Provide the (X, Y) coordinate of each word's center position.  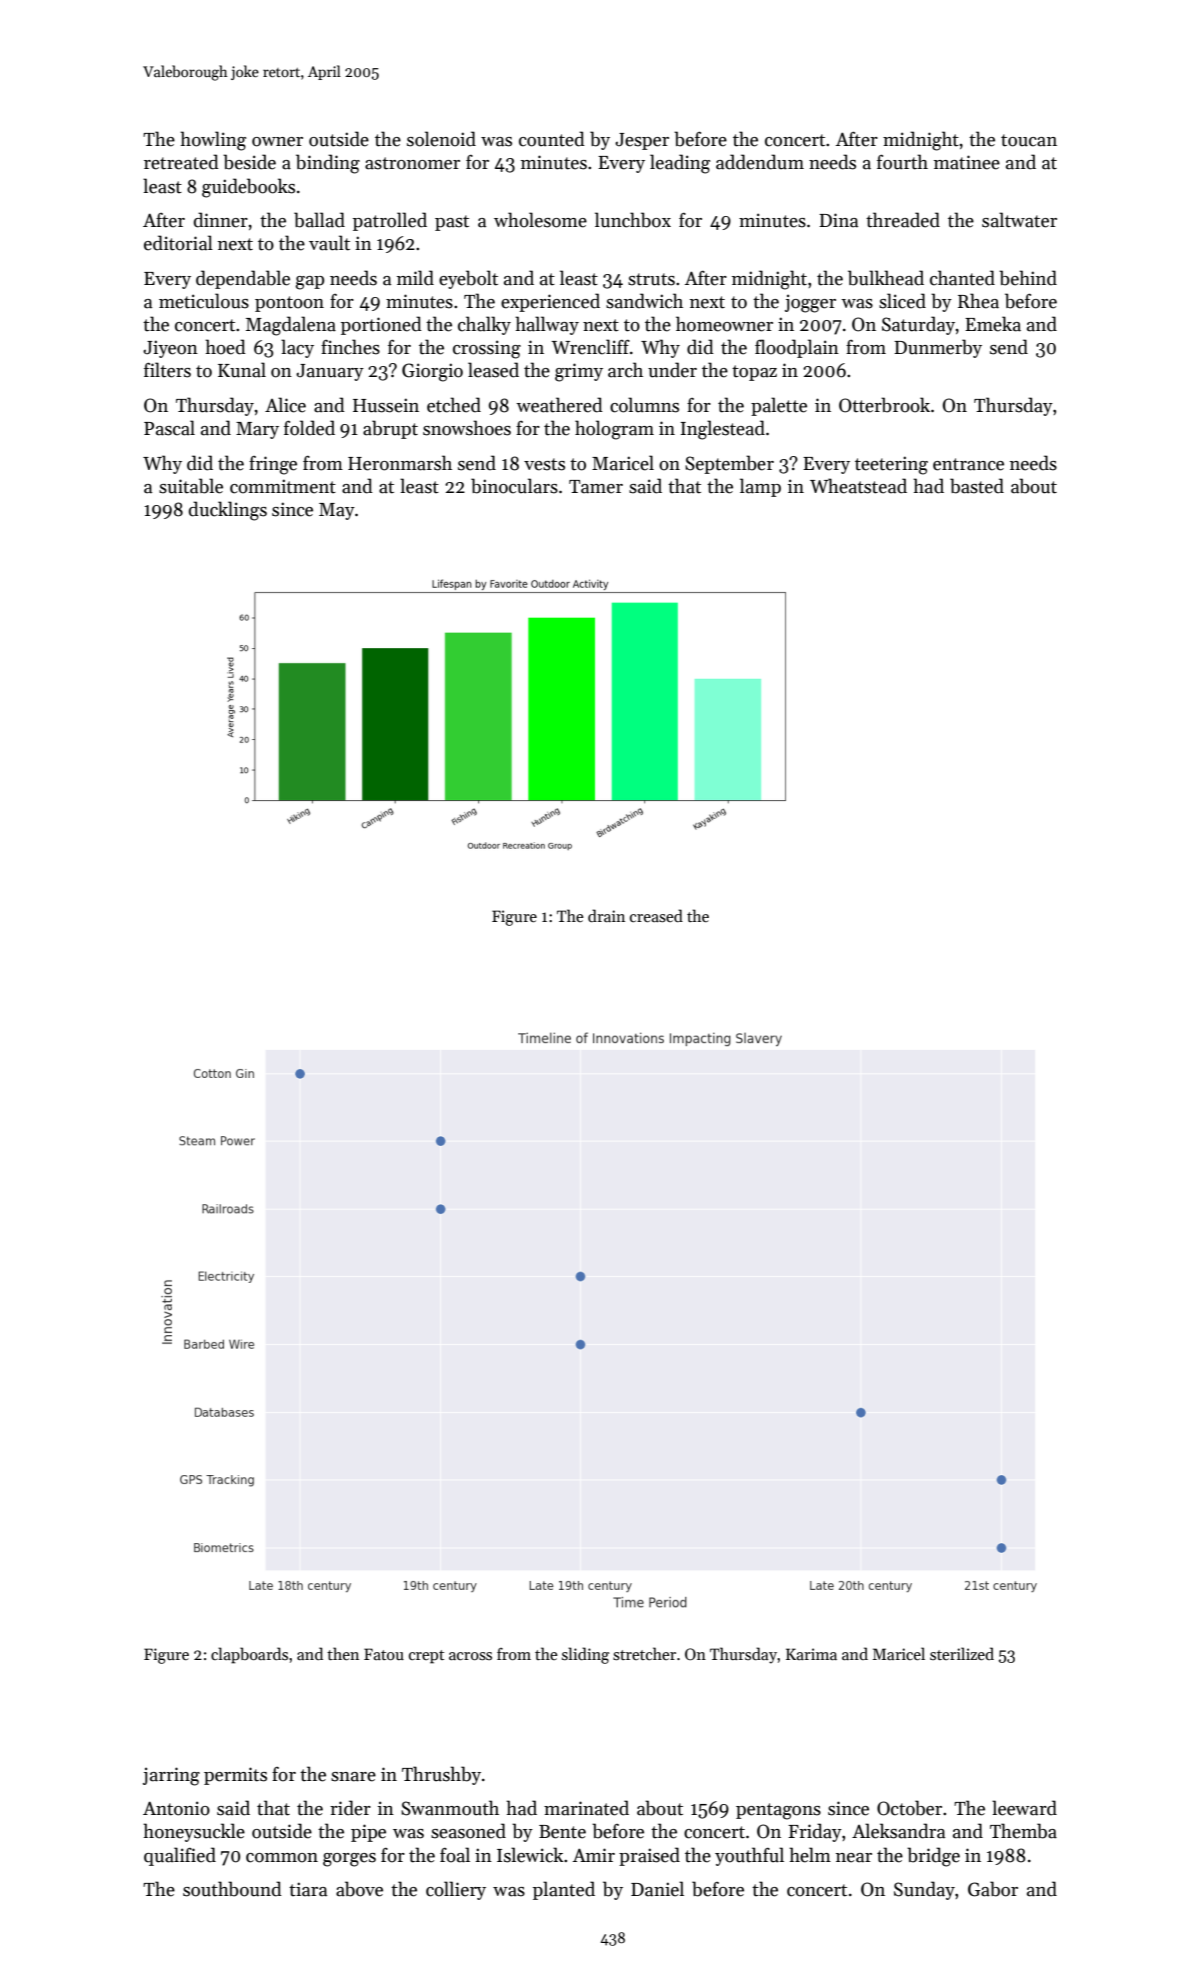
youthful (749, 1856)
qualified (180, 1856)
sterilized (962, 1653)
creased (656, 916)
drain (606, 915)
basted (977, 486)
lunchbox (633, 220)
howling (213, 141)
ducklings (228, 511)
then (343, 1653)
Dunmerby (938, 348)
